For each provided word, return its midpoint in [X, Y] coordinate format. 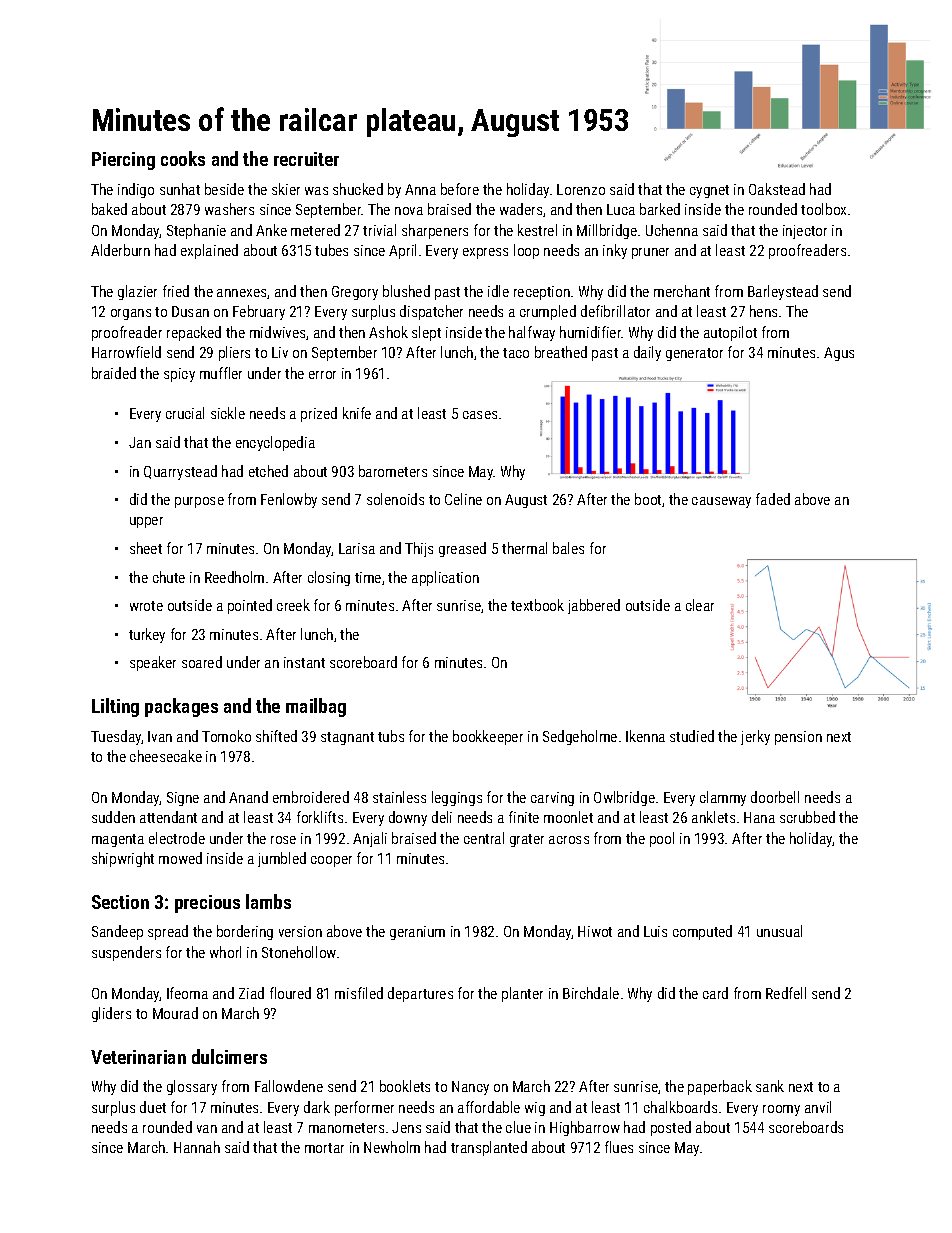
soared [202, 662]
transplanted [489, 1148]
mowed [180, 858]
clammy [723, 798]
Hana [759, 817]
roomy [781, 1110]
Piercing [123, 161]
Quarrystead [180, 472]
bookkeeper [488, 737]
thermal [524, 548]
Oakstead [777, 189]
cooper [331, 861]
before [460, 189]
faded [773, 499]
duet [153, 1107]
